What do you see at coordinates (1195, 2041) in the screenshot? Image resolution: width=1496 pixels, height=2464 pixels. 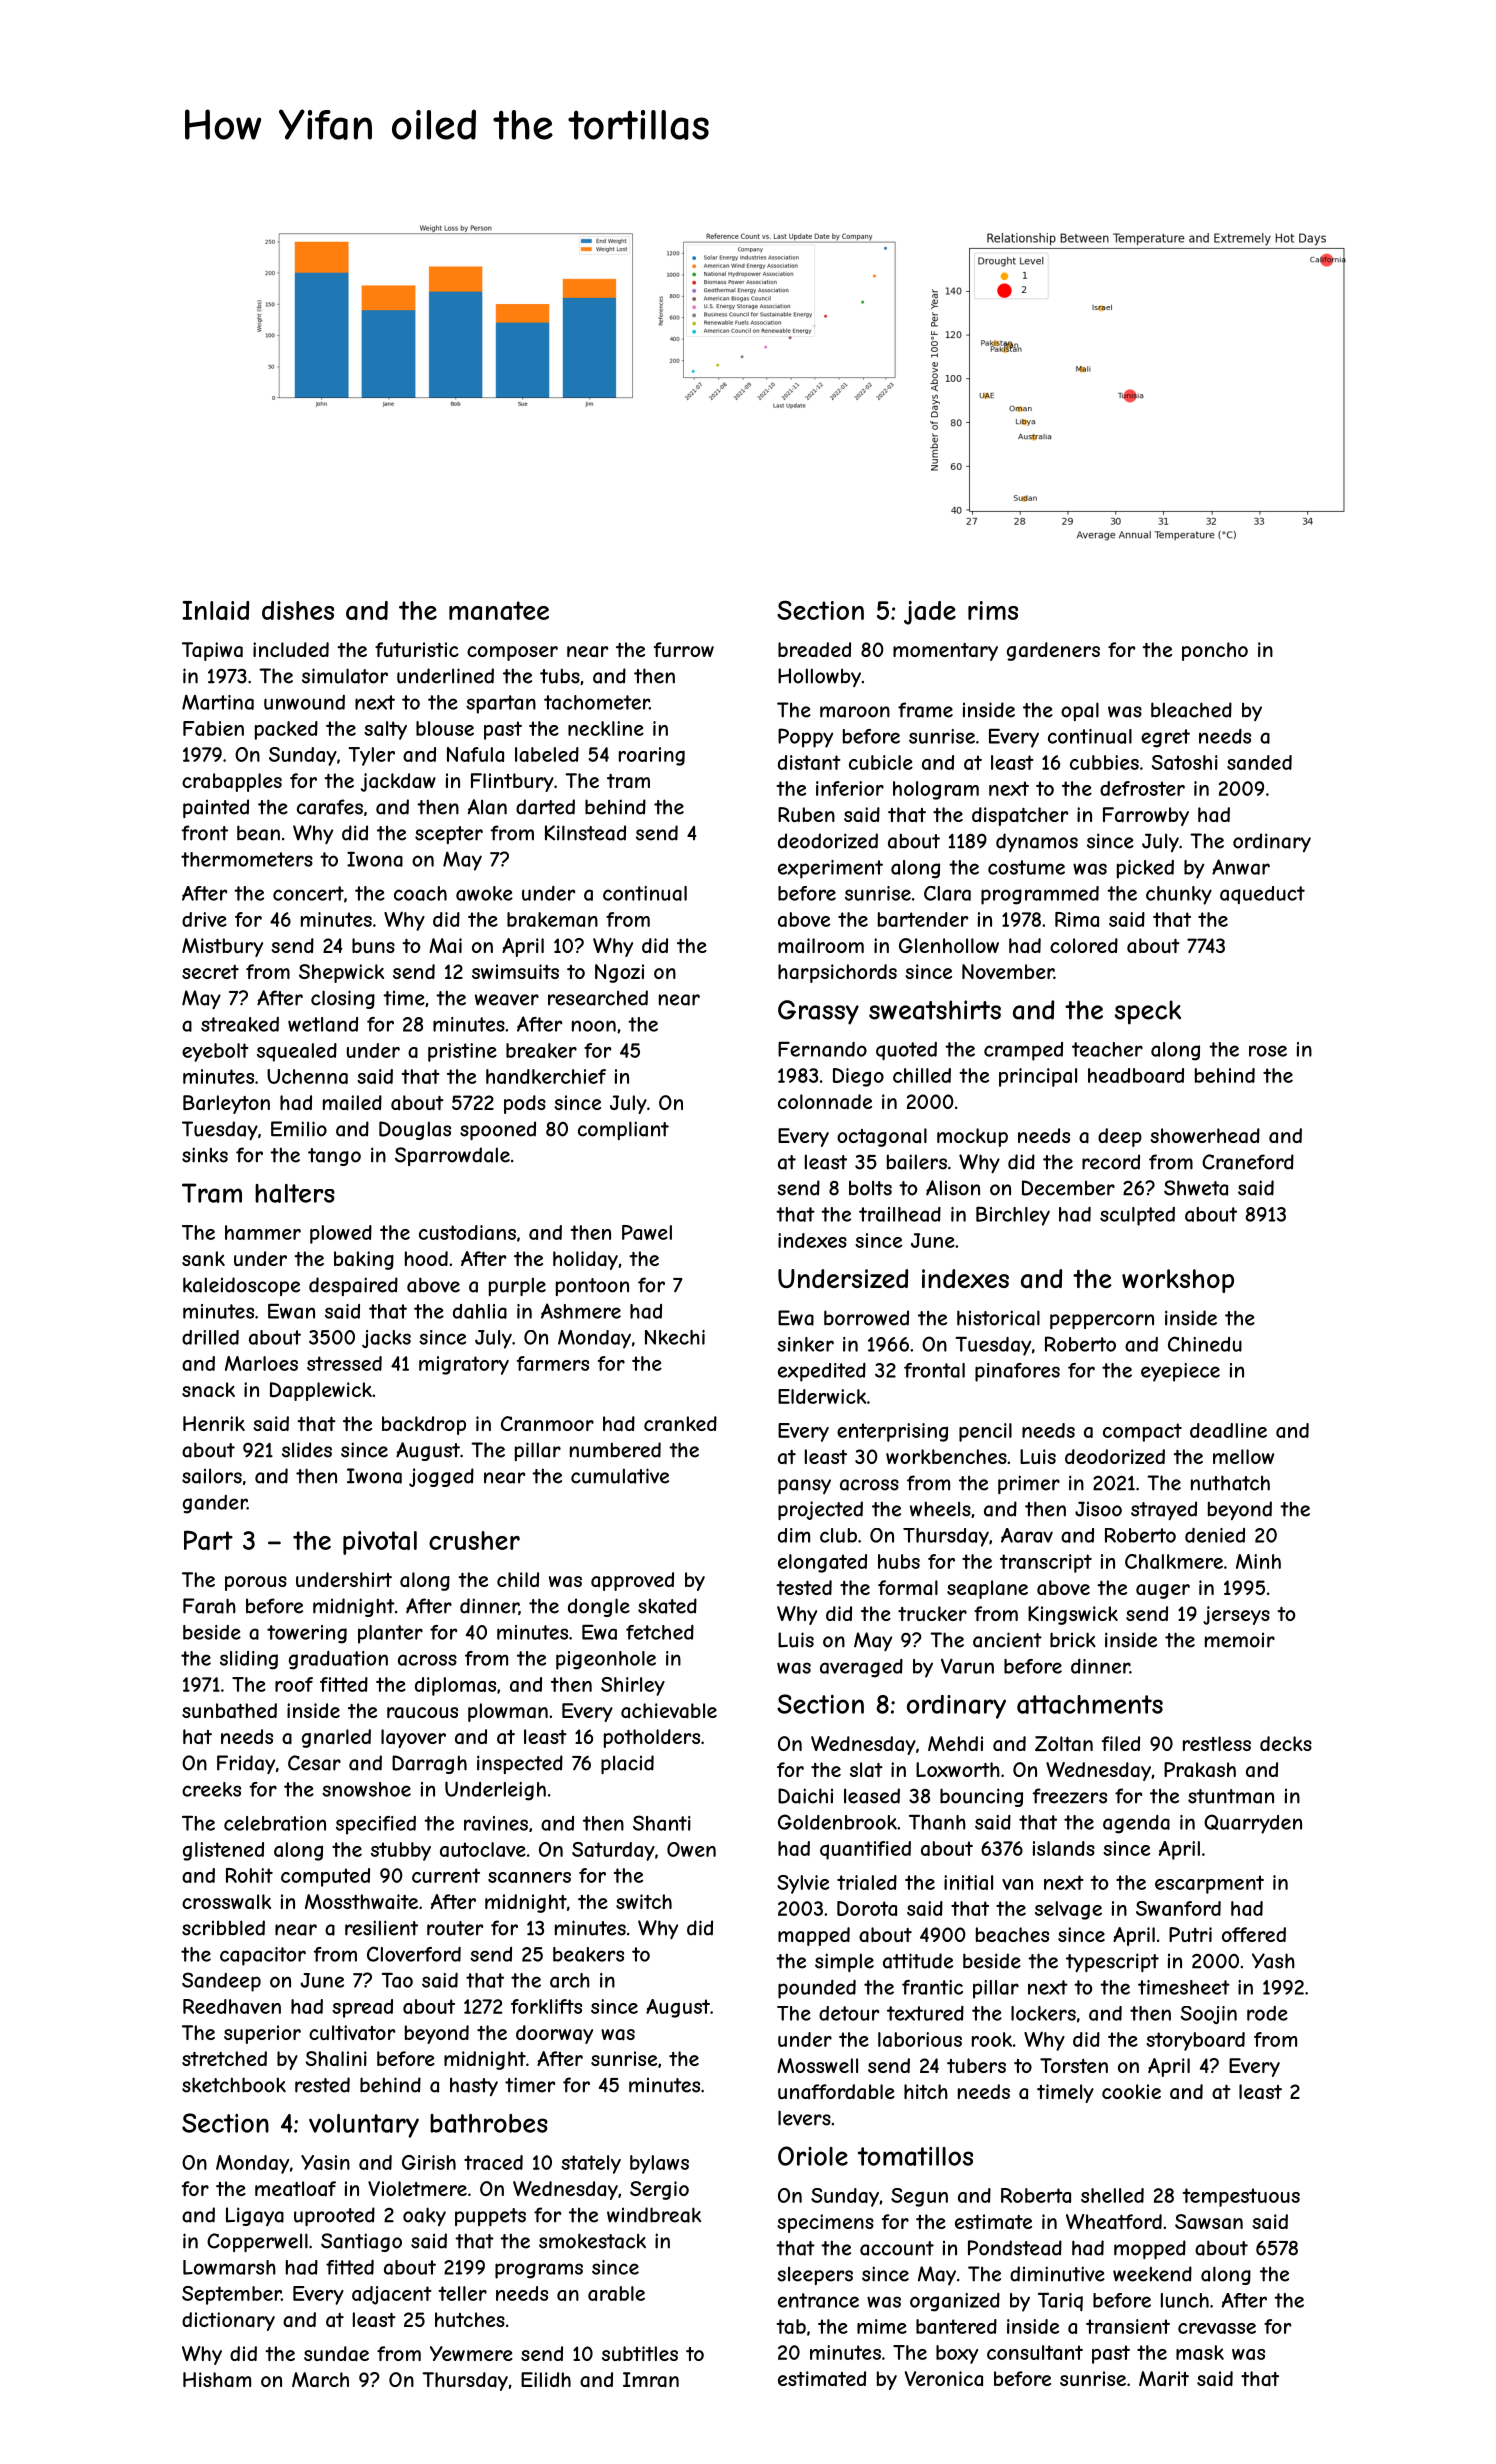 I see `storyboard` at bounding box center [1195, 2041].
